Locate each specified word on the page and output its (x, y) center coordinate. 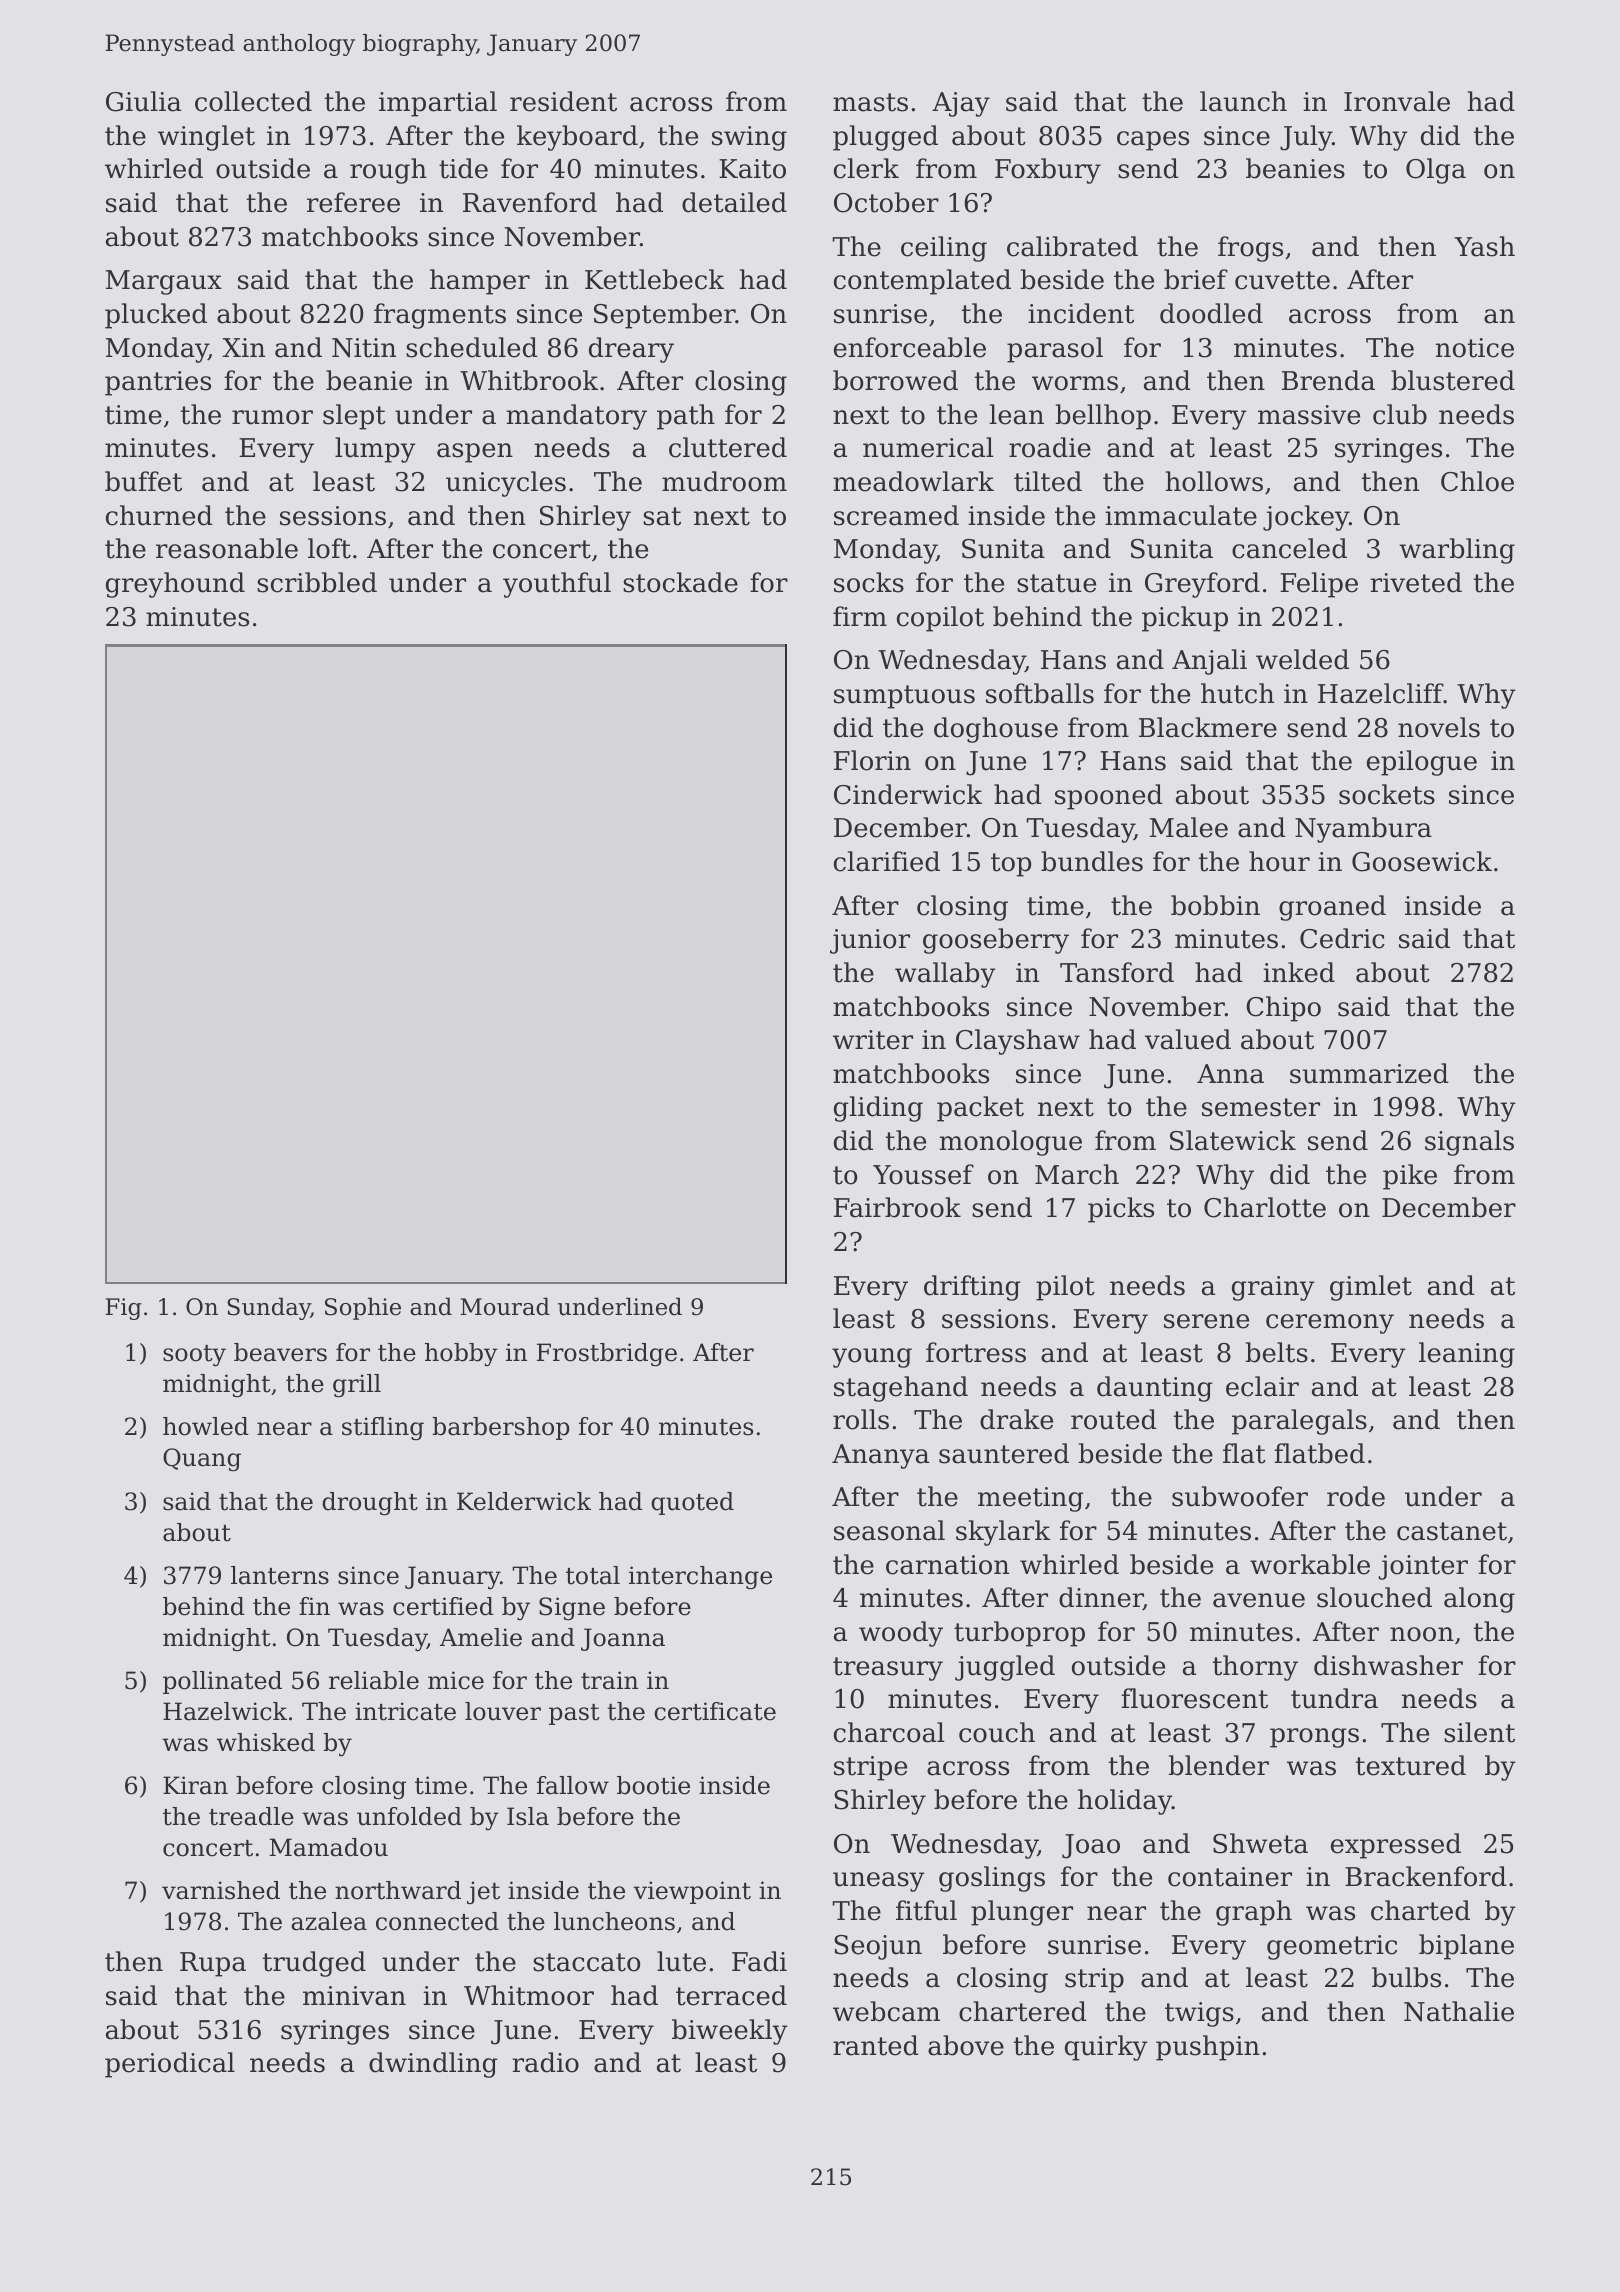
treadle (251, 1816)
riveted (1416, 582)
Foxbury (1048, 171)
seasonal (889, 1530)
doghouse (996, 730)
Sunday (269, 1308)
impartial (438, 104)
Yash (1484, 246)
